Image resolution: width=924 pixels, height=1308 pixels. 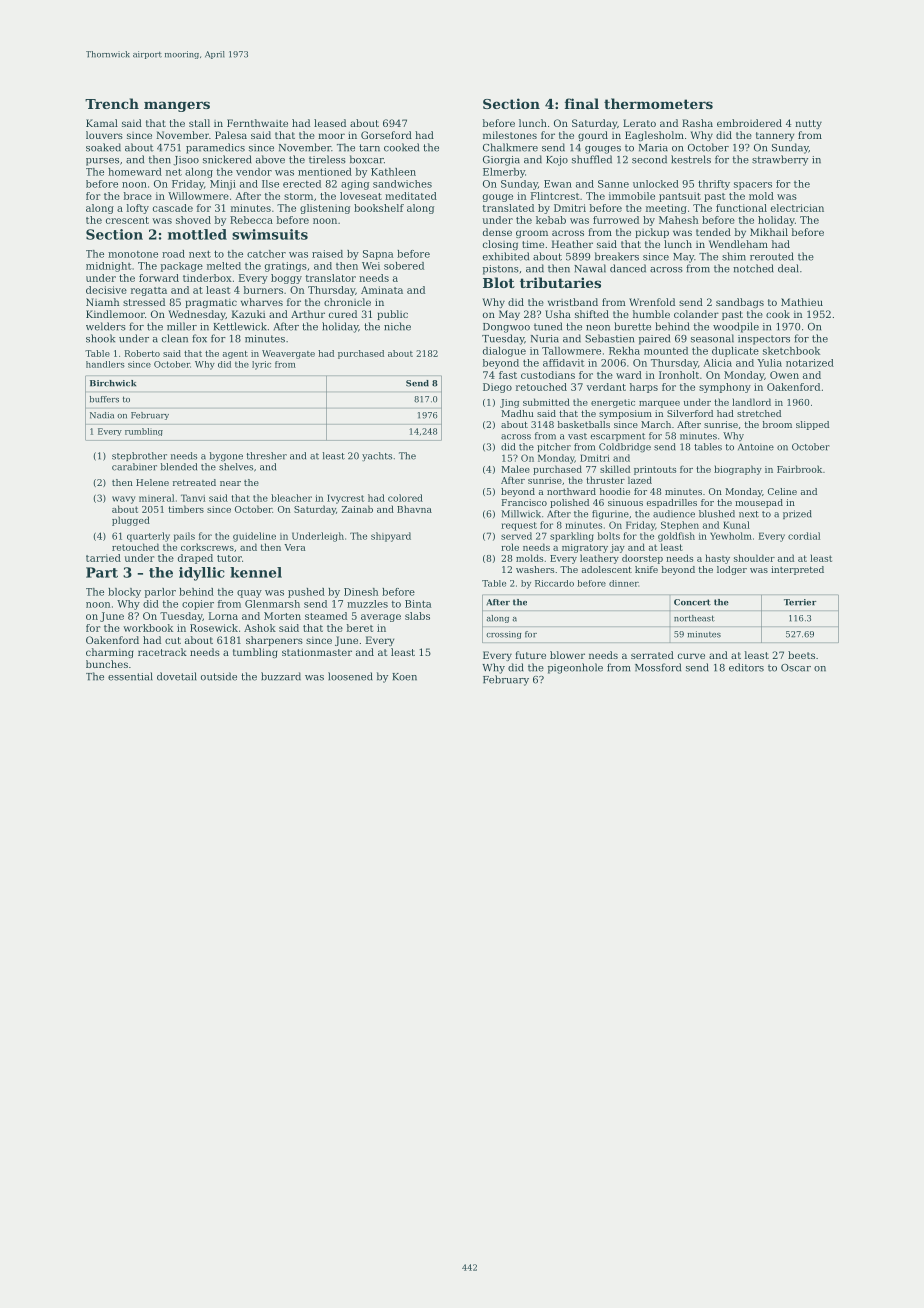 I want to click on second, so click(x=649, y=159).
